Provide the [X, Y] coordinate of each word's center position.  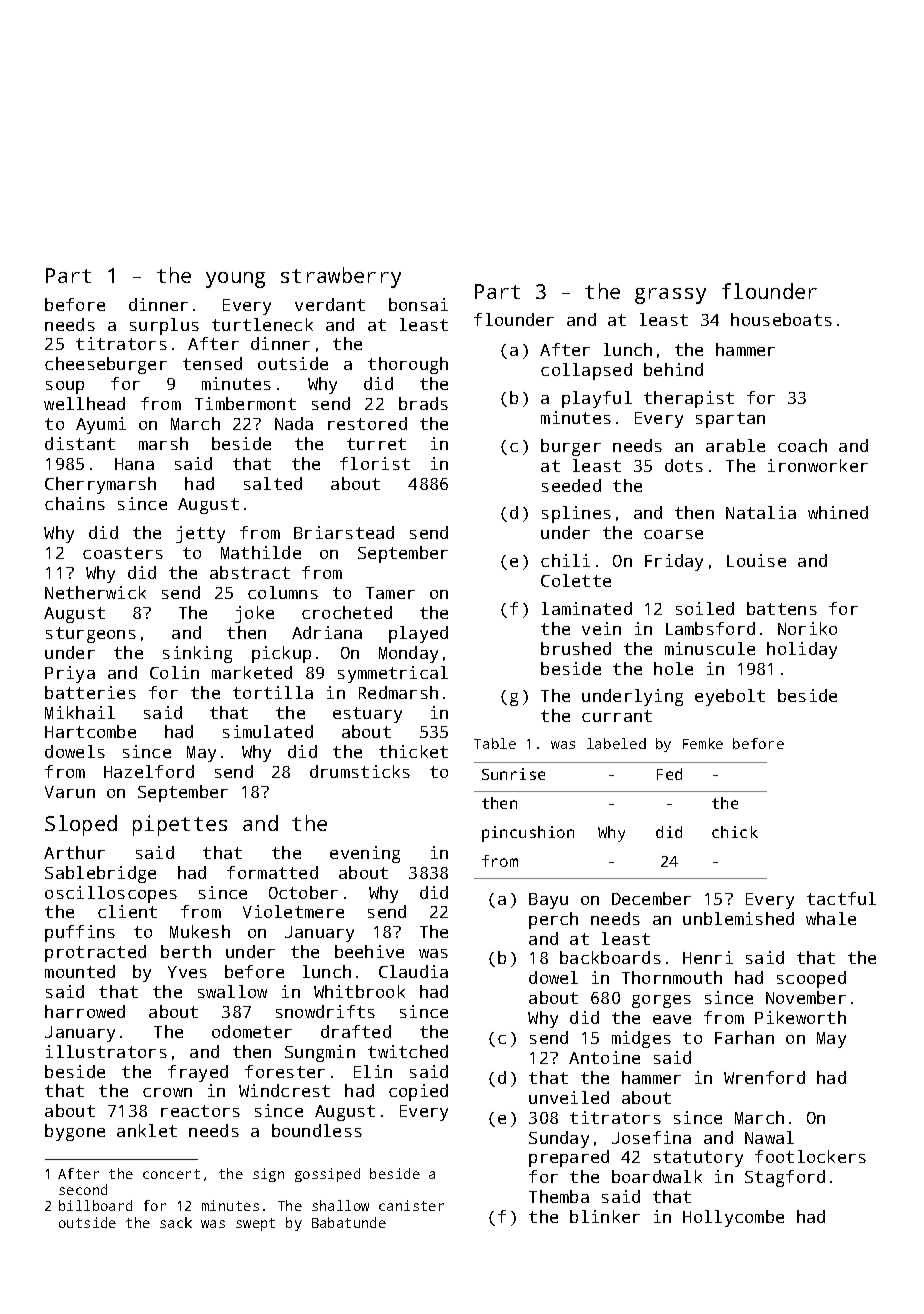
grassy [670, 296]
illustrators [106, 1051]
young [235, 280]
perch [553, 920]
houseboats [781, 319]
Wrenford [764, 1077]
